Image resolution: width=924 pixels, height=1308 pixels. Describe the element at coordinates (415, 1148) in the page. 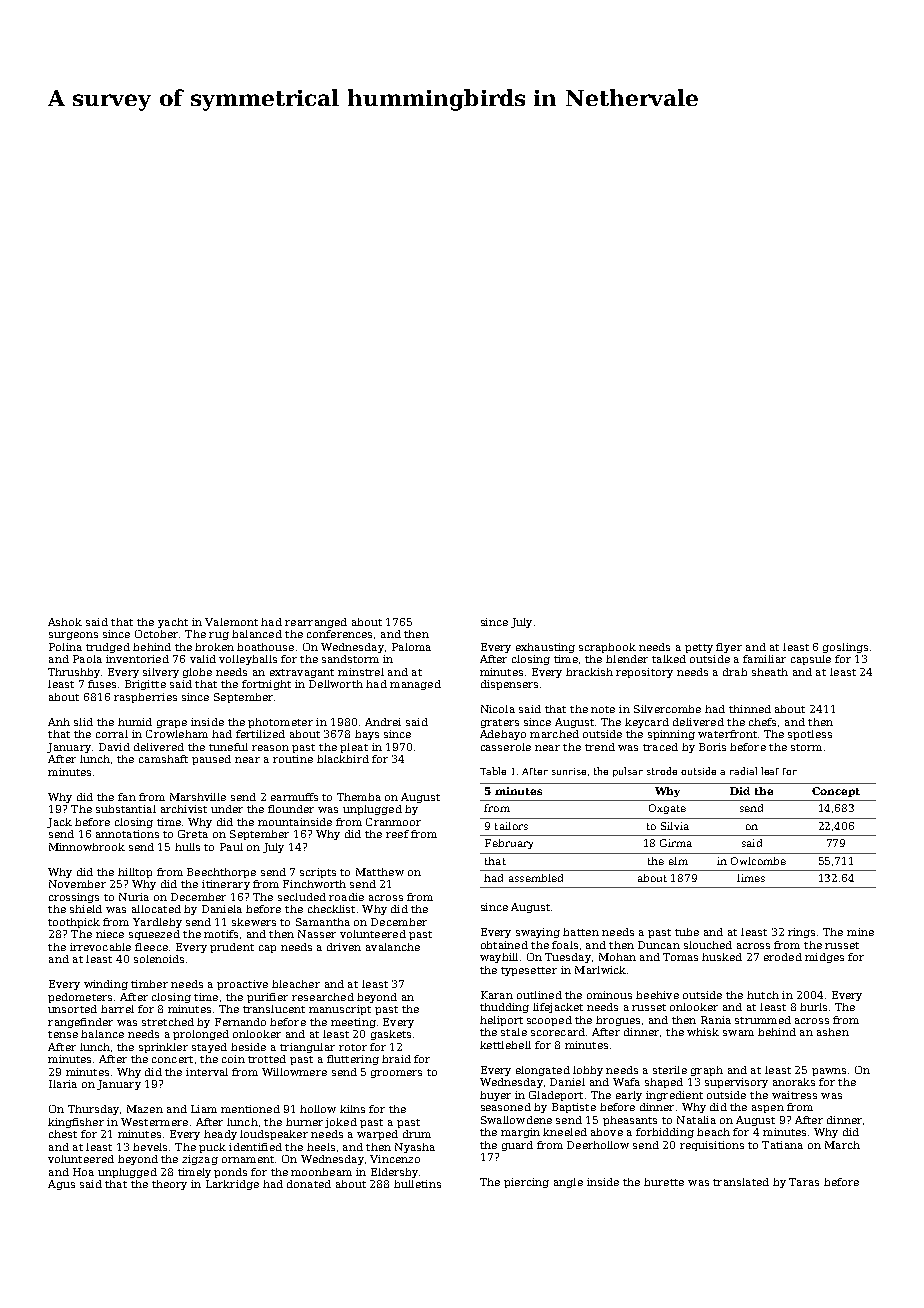

I see `Nyasha` at that location.
